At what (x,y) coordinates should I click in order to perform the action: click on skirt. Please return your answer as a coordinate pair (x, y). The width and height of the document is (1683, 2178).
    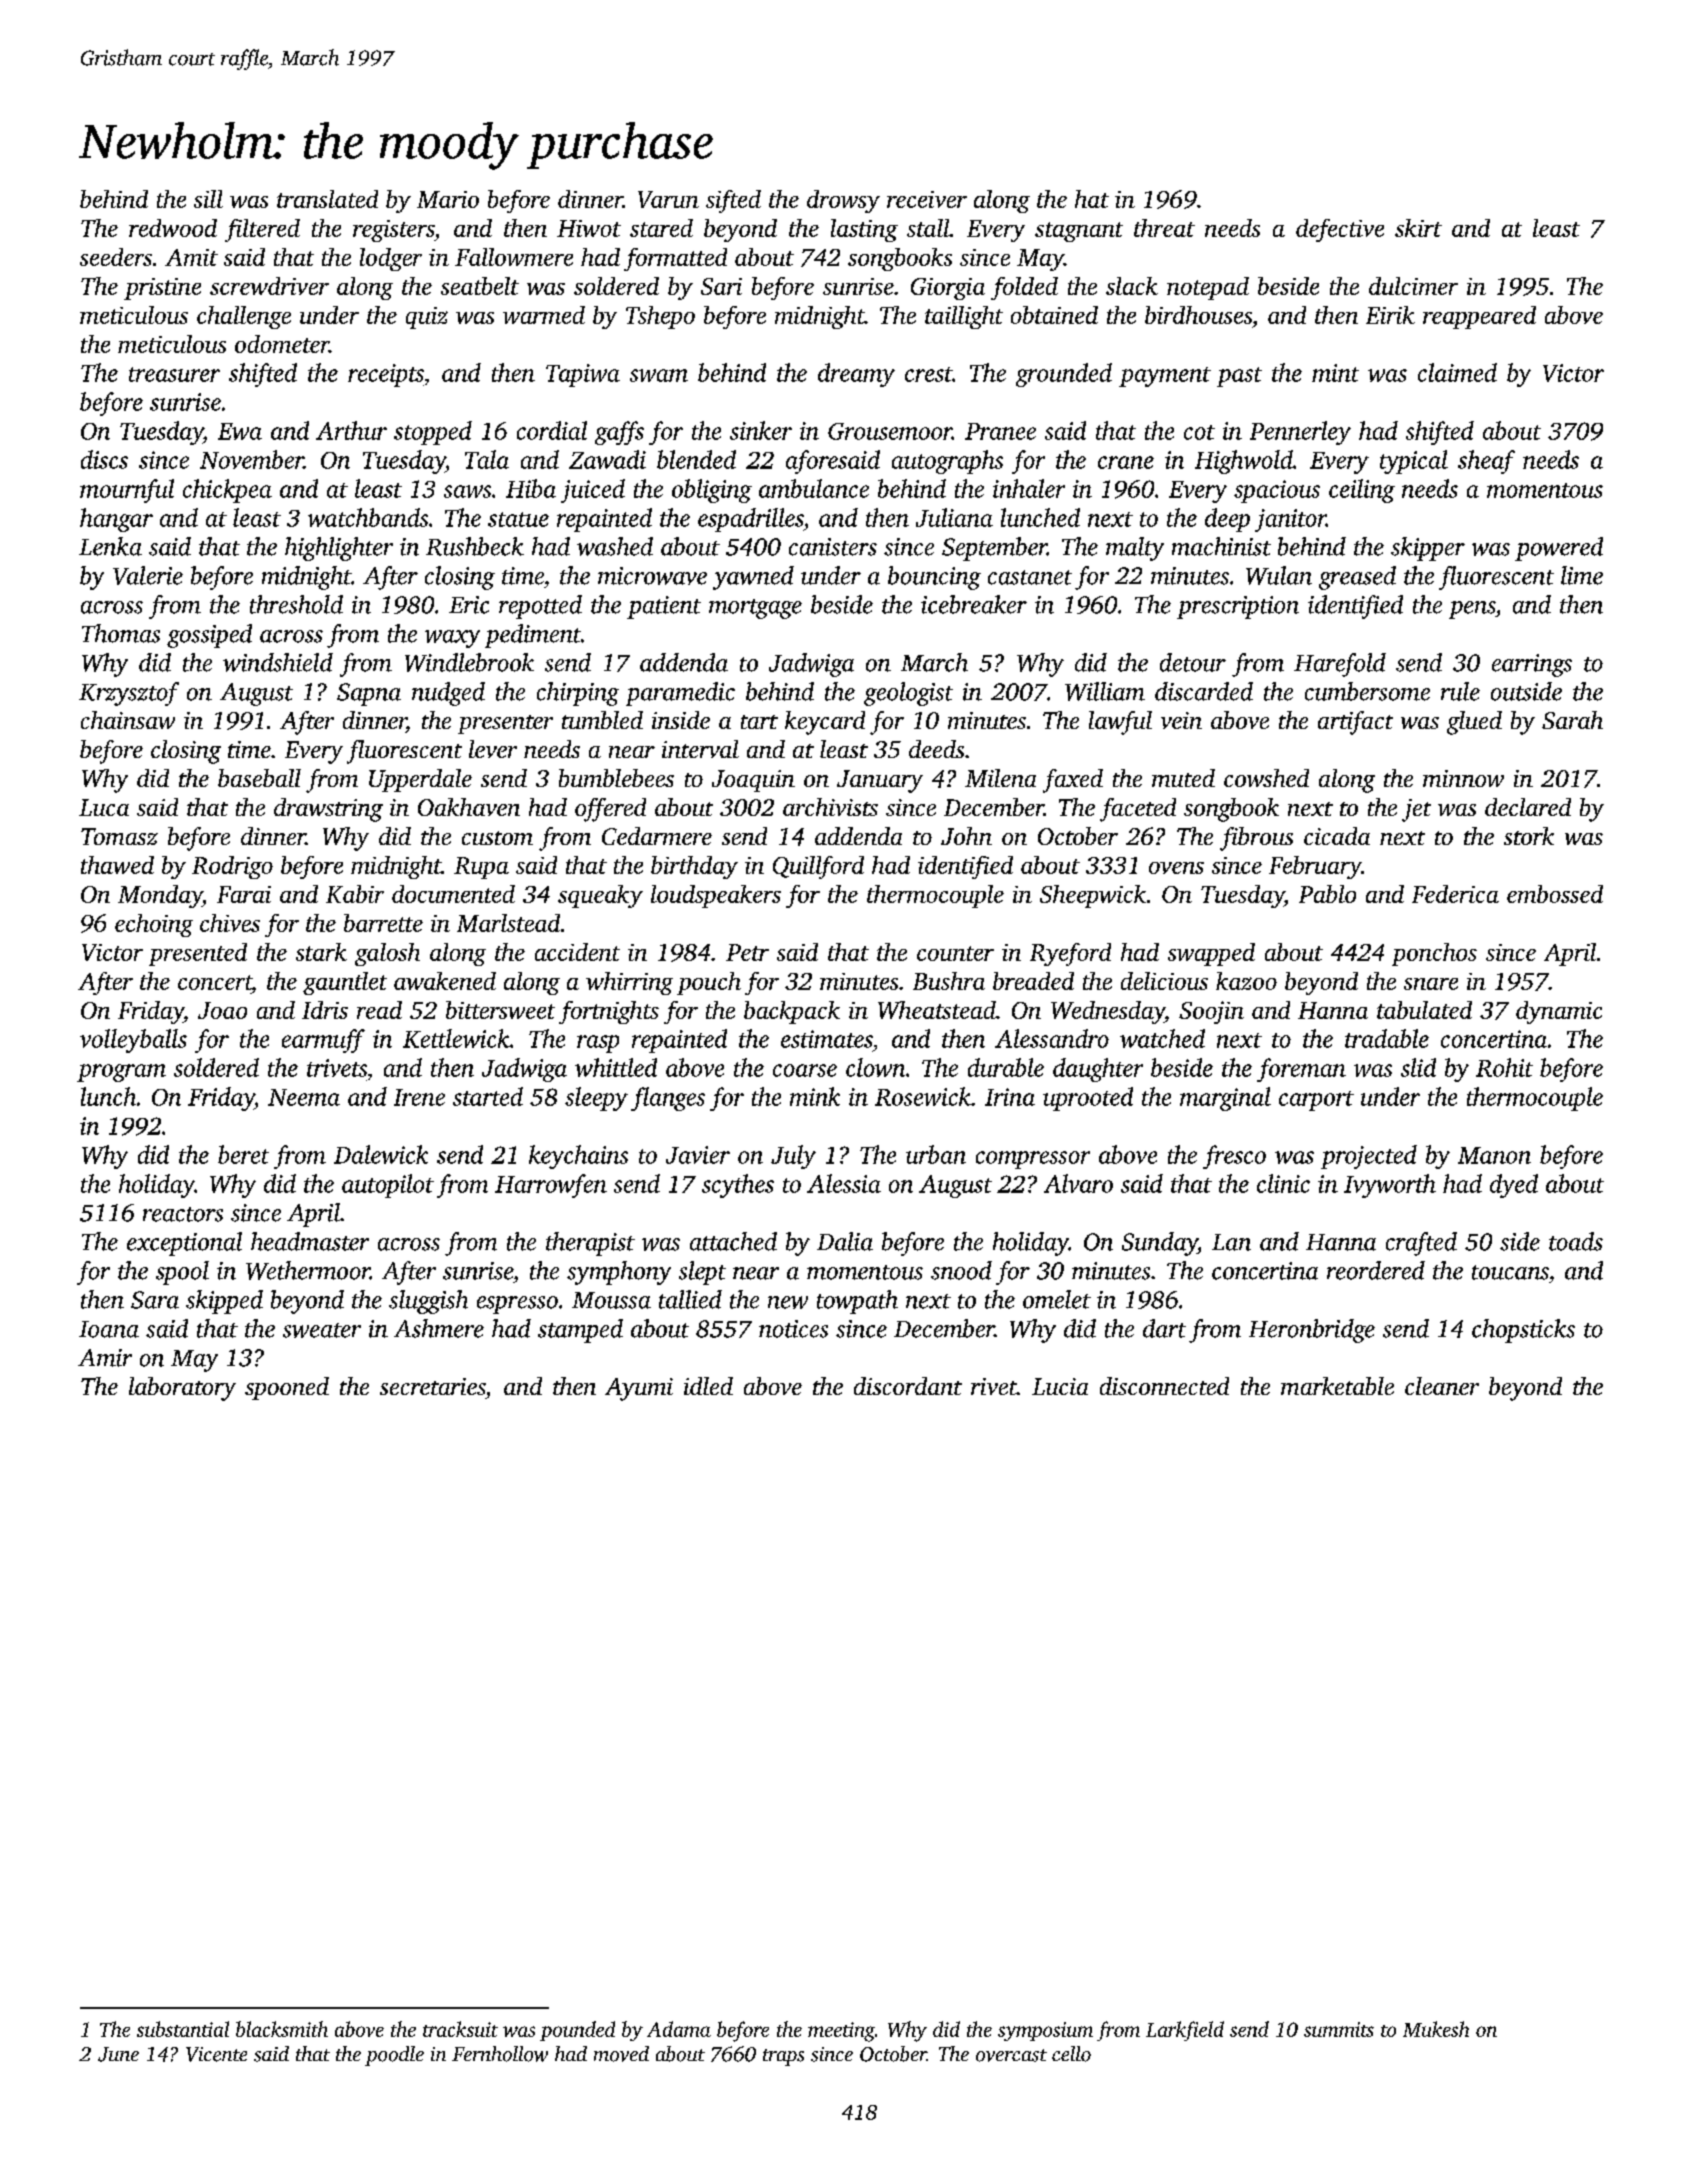
    Looking at the image, I should click on (1418, 228).
